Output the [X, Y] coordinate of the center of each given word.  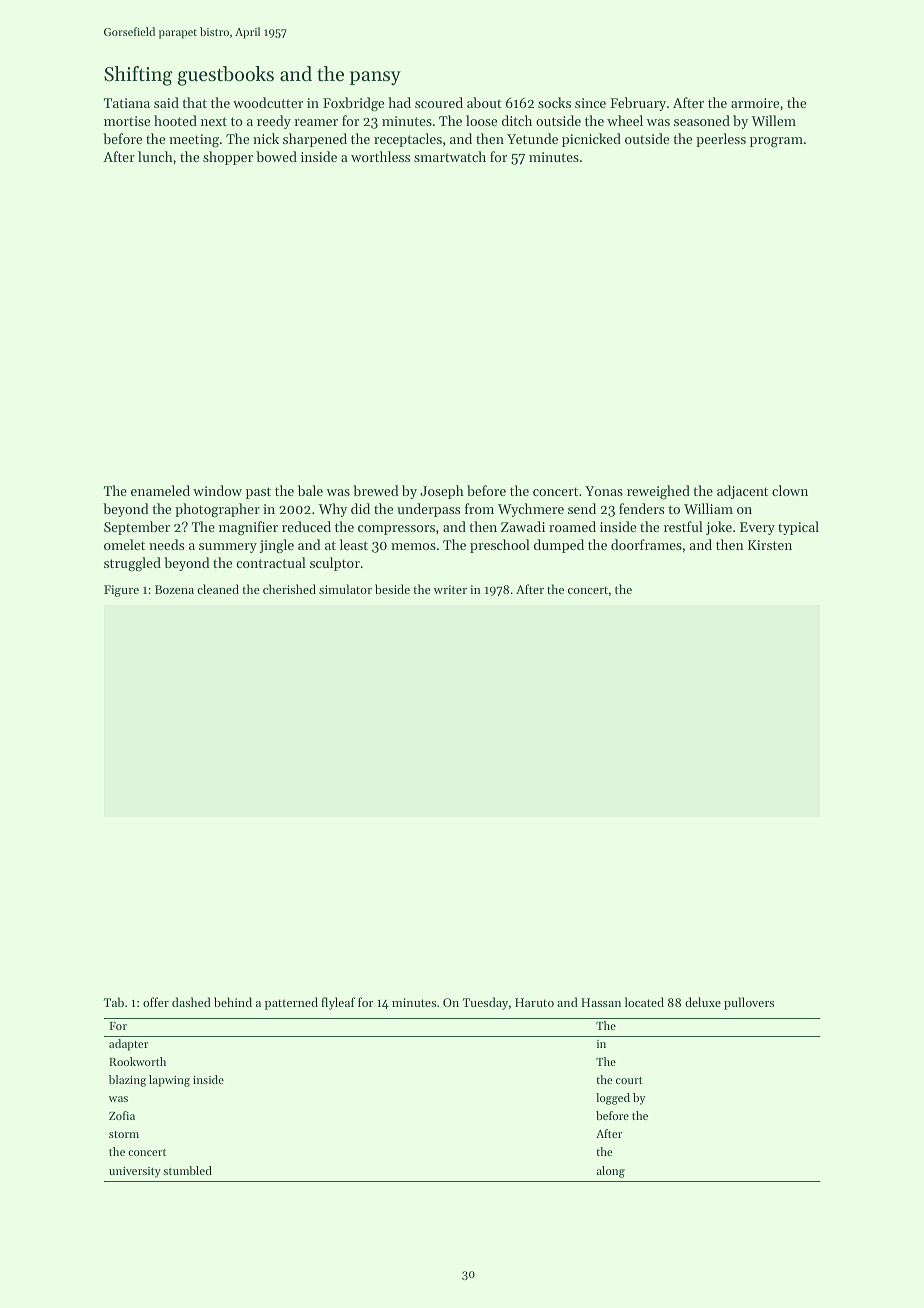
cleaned [218, 589]
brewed [376, 490]
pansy [375, 78]
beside [392, 589]
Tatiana [127, 103]
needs [166, 544]
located [644, 1002]
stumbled [187, 1170]
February [638, 104]
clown [790, 490]
